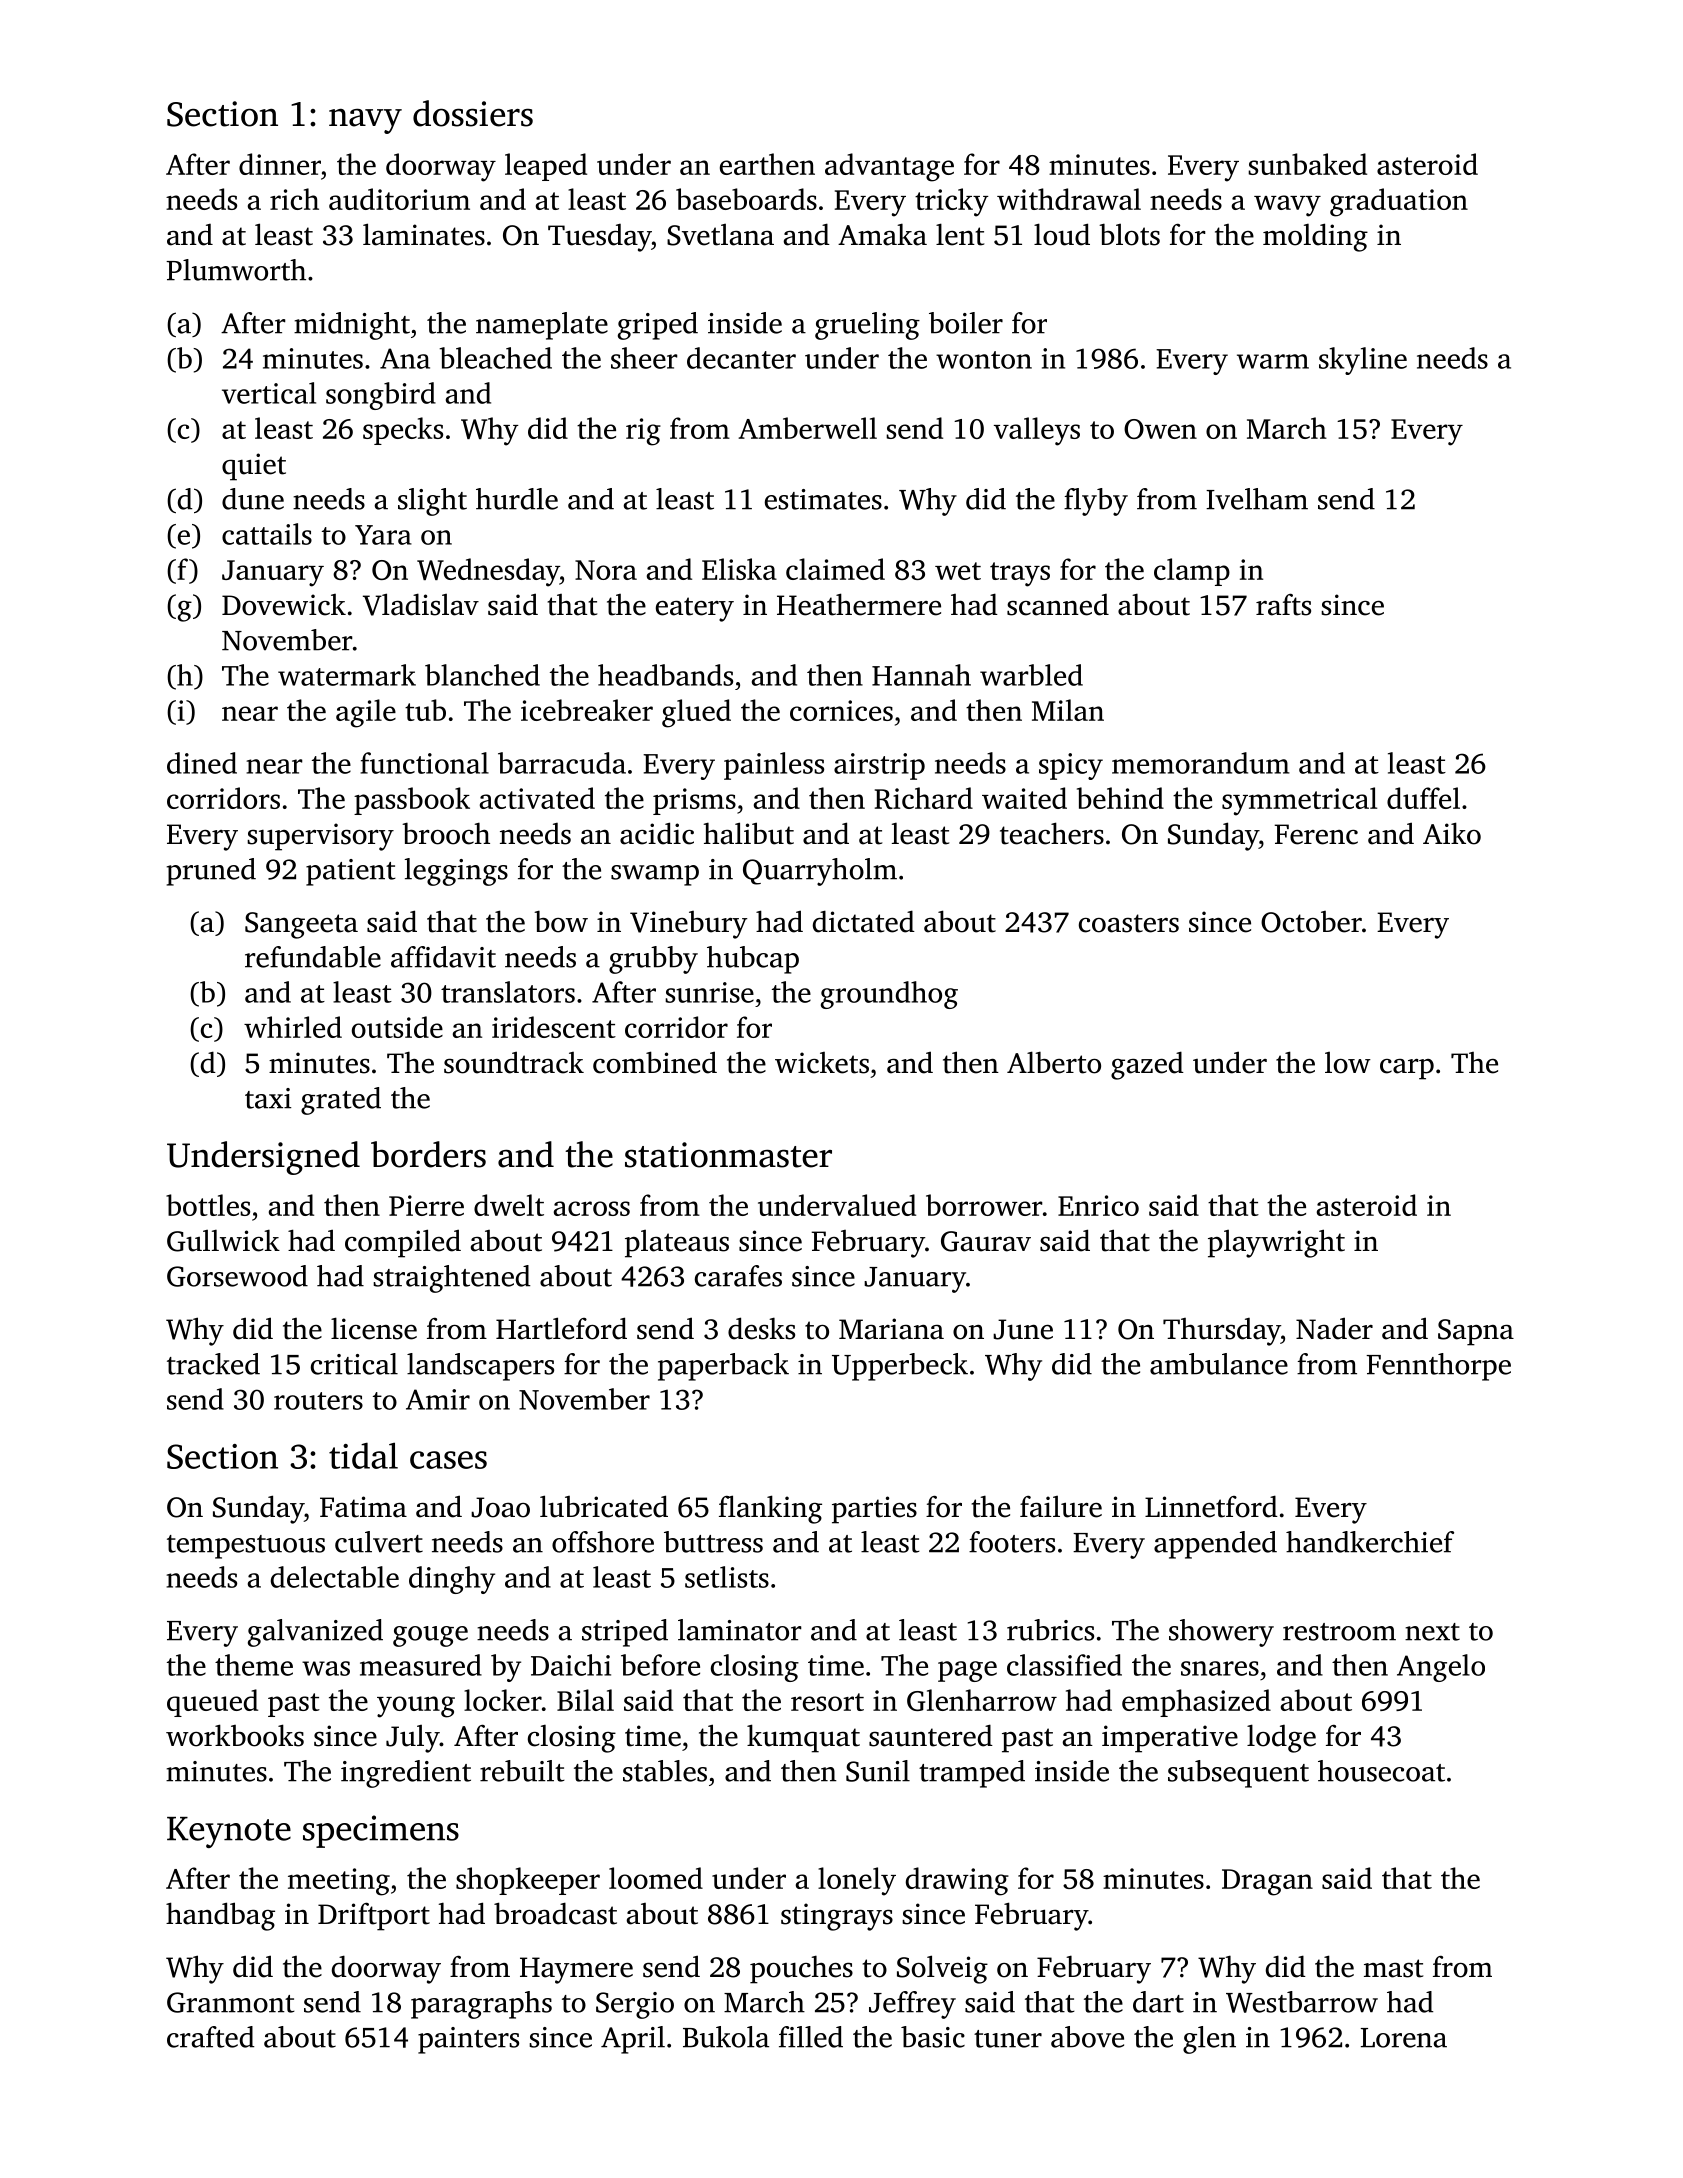 This screenshot has width=1683, height=2178. Describe the element at coordinates (211, 872) in the screenshot. I see `pruned` at that location.
